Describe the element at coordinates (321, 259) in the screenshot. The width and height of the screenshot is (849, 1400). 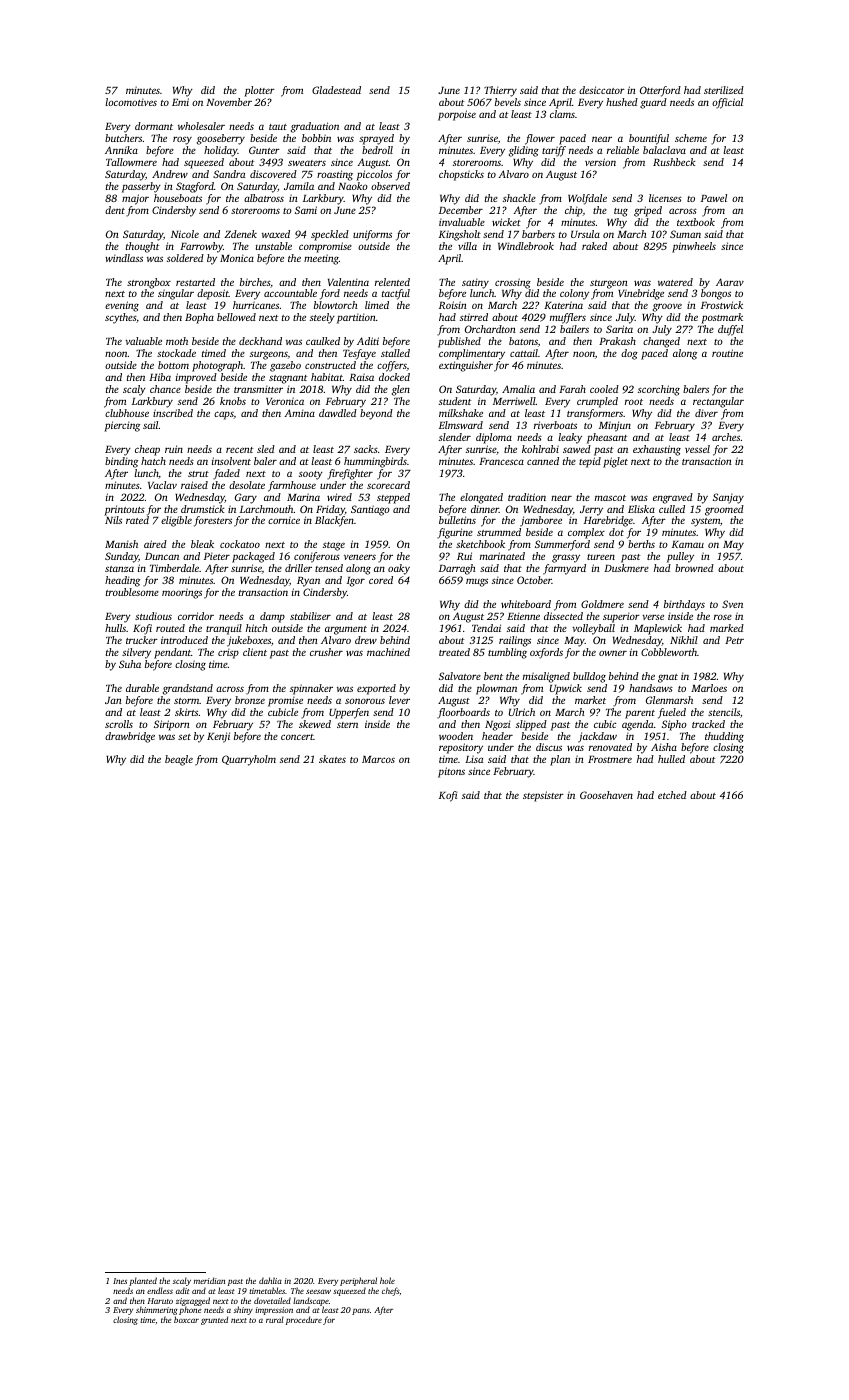
I see `meeting` at that location.
